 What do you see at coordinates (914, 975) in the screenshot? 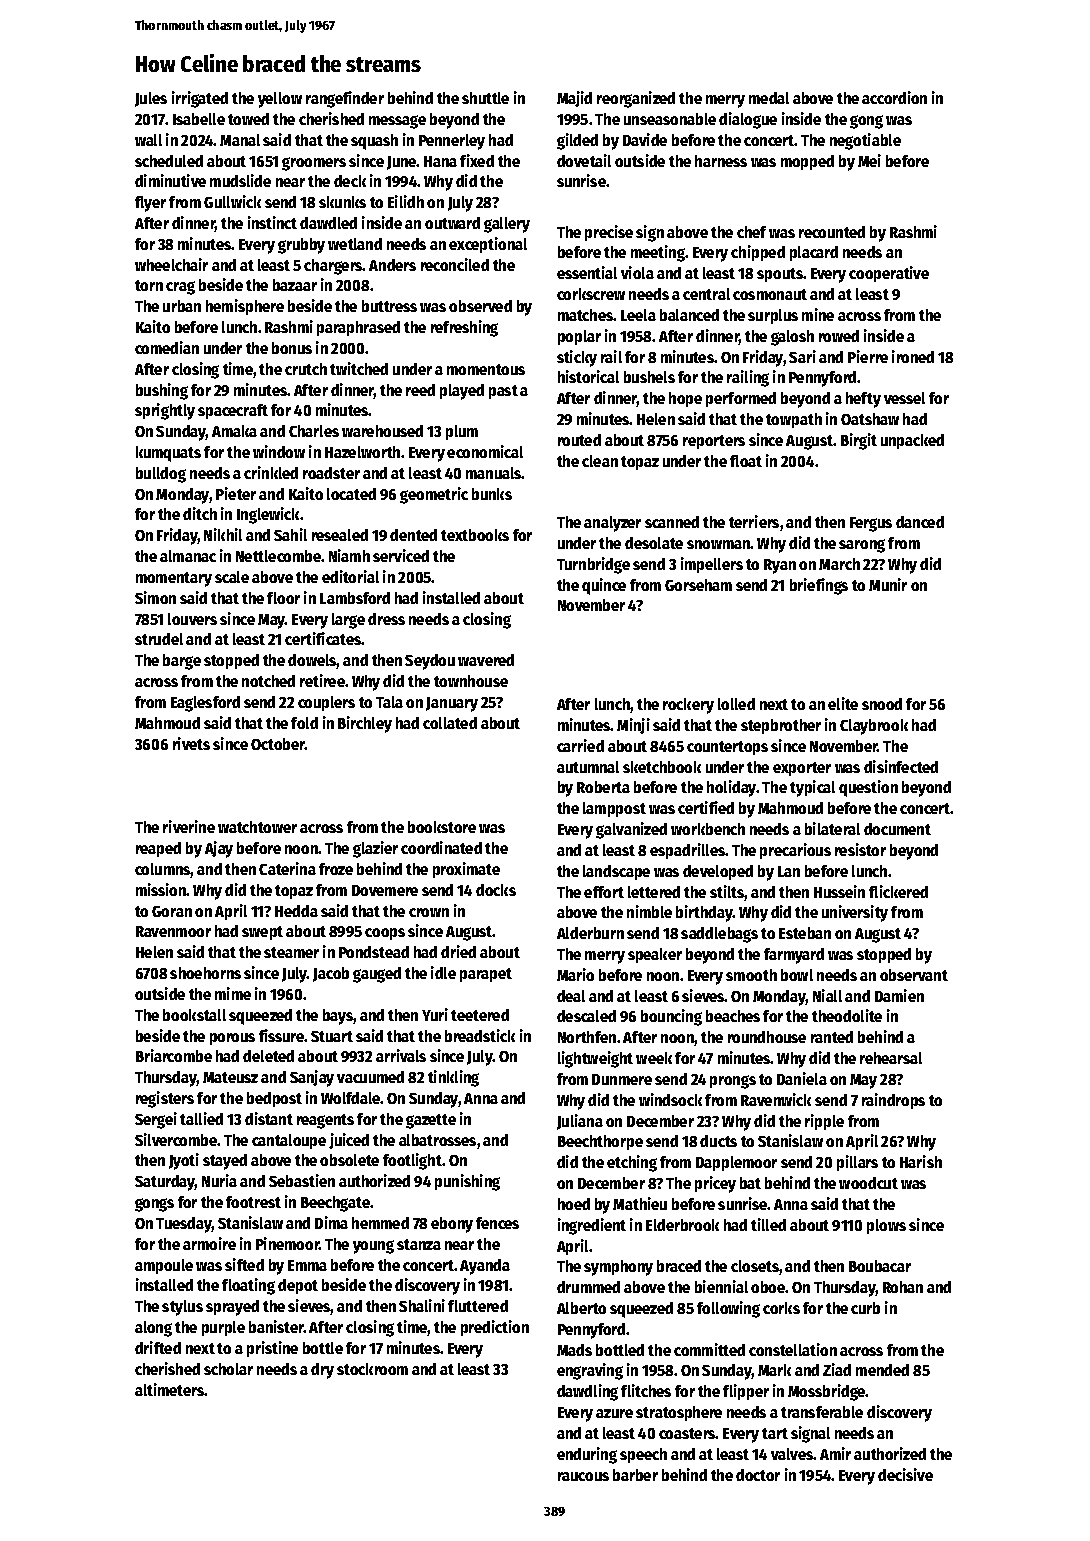
I see `observant` at bounding box center [914, 975].
